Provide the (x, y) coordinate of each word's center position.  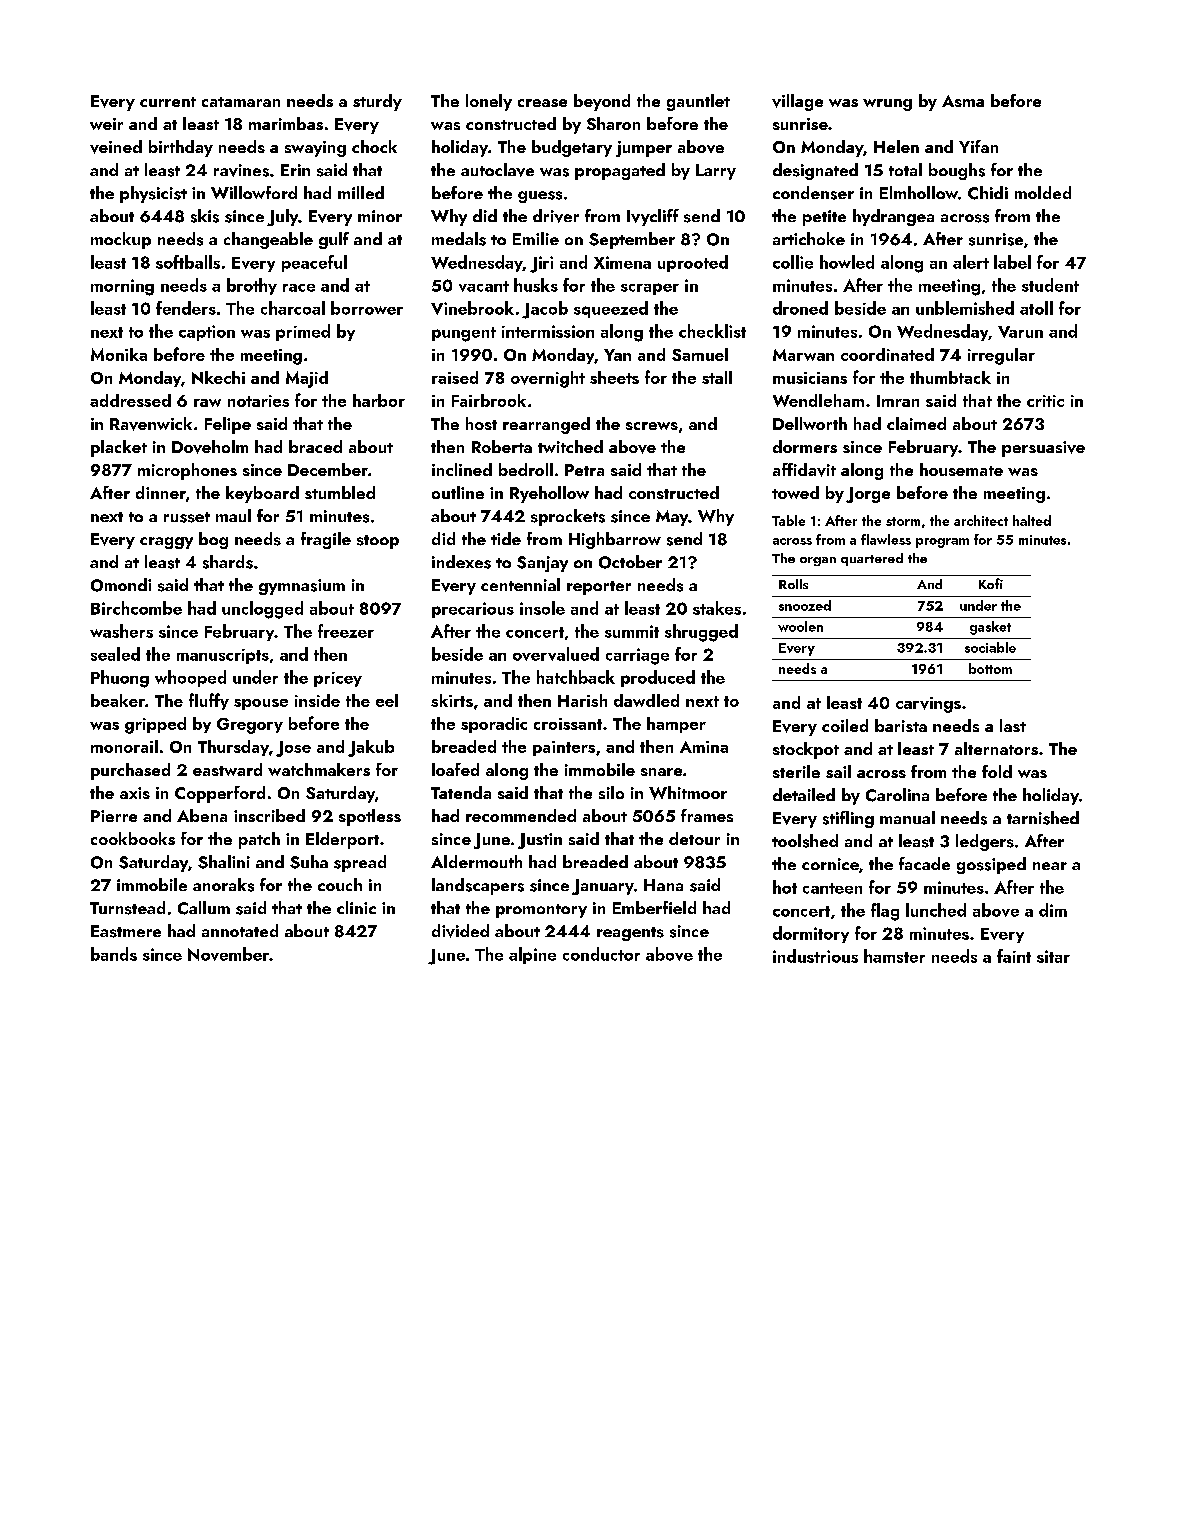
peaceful (314, 263)
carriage (637, 656)
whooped (190, 678)
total (905, 169)
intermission (548, 331)
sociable (990, 647)
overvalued (556, 654)
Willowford (254, 192)
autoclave (497, 170)
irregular (1001, 356)
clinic (356, 907)
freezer (346, 631)
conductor (601, 954)
